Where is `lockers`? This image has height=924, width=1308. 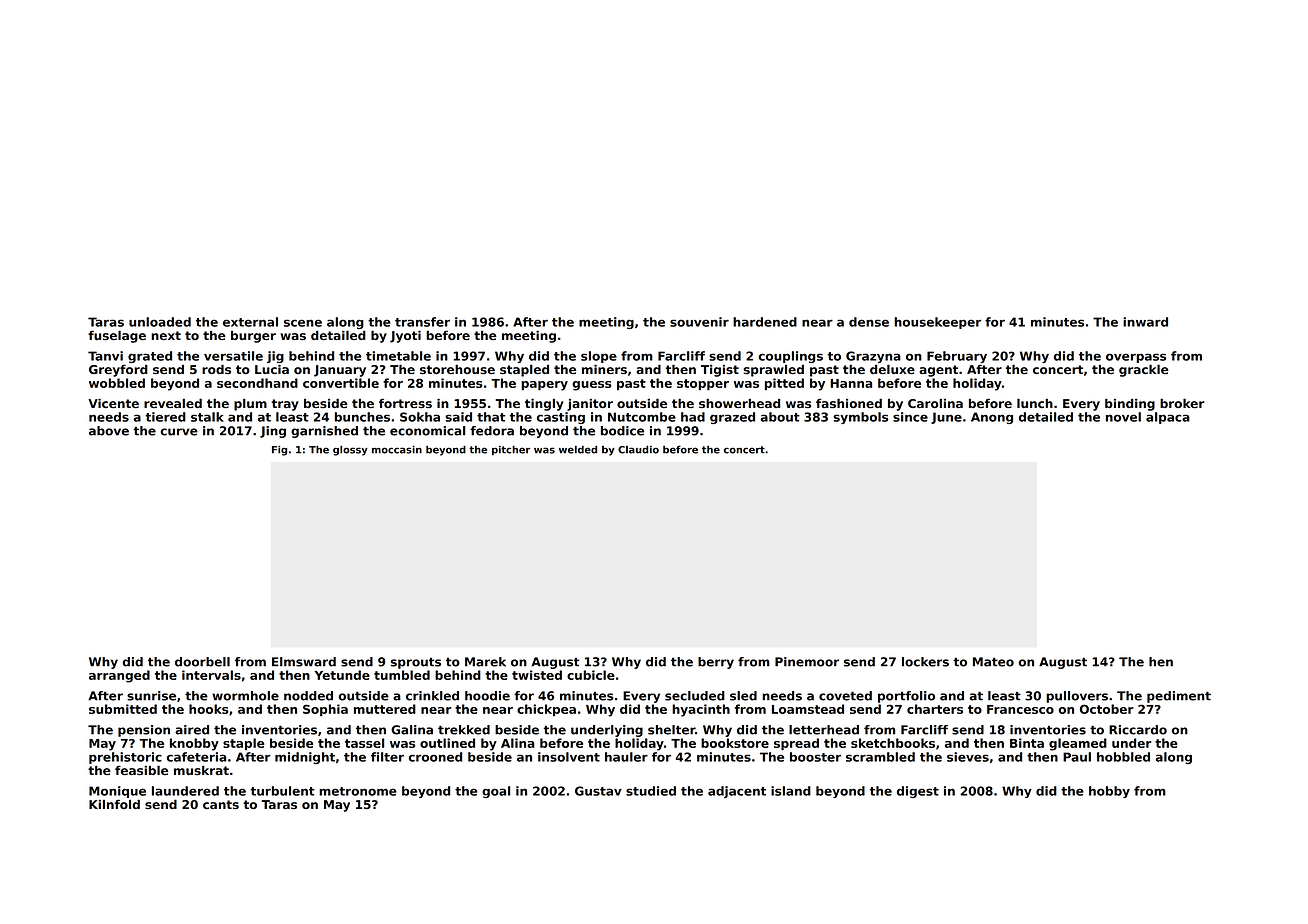 lockers is located at coordinates (925, 662).
